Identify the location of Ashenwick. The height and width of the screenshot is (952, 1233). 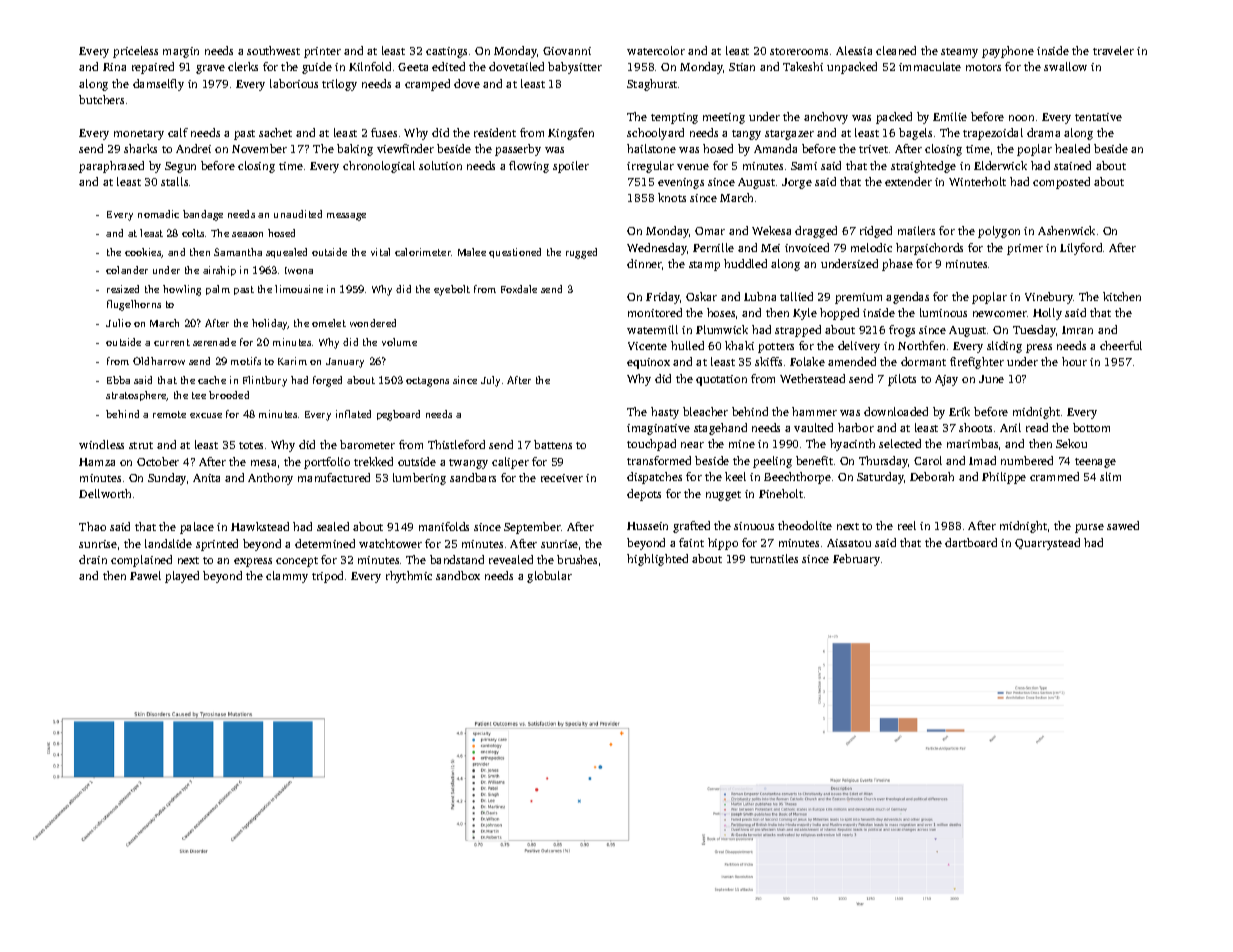
(1066, 230).
